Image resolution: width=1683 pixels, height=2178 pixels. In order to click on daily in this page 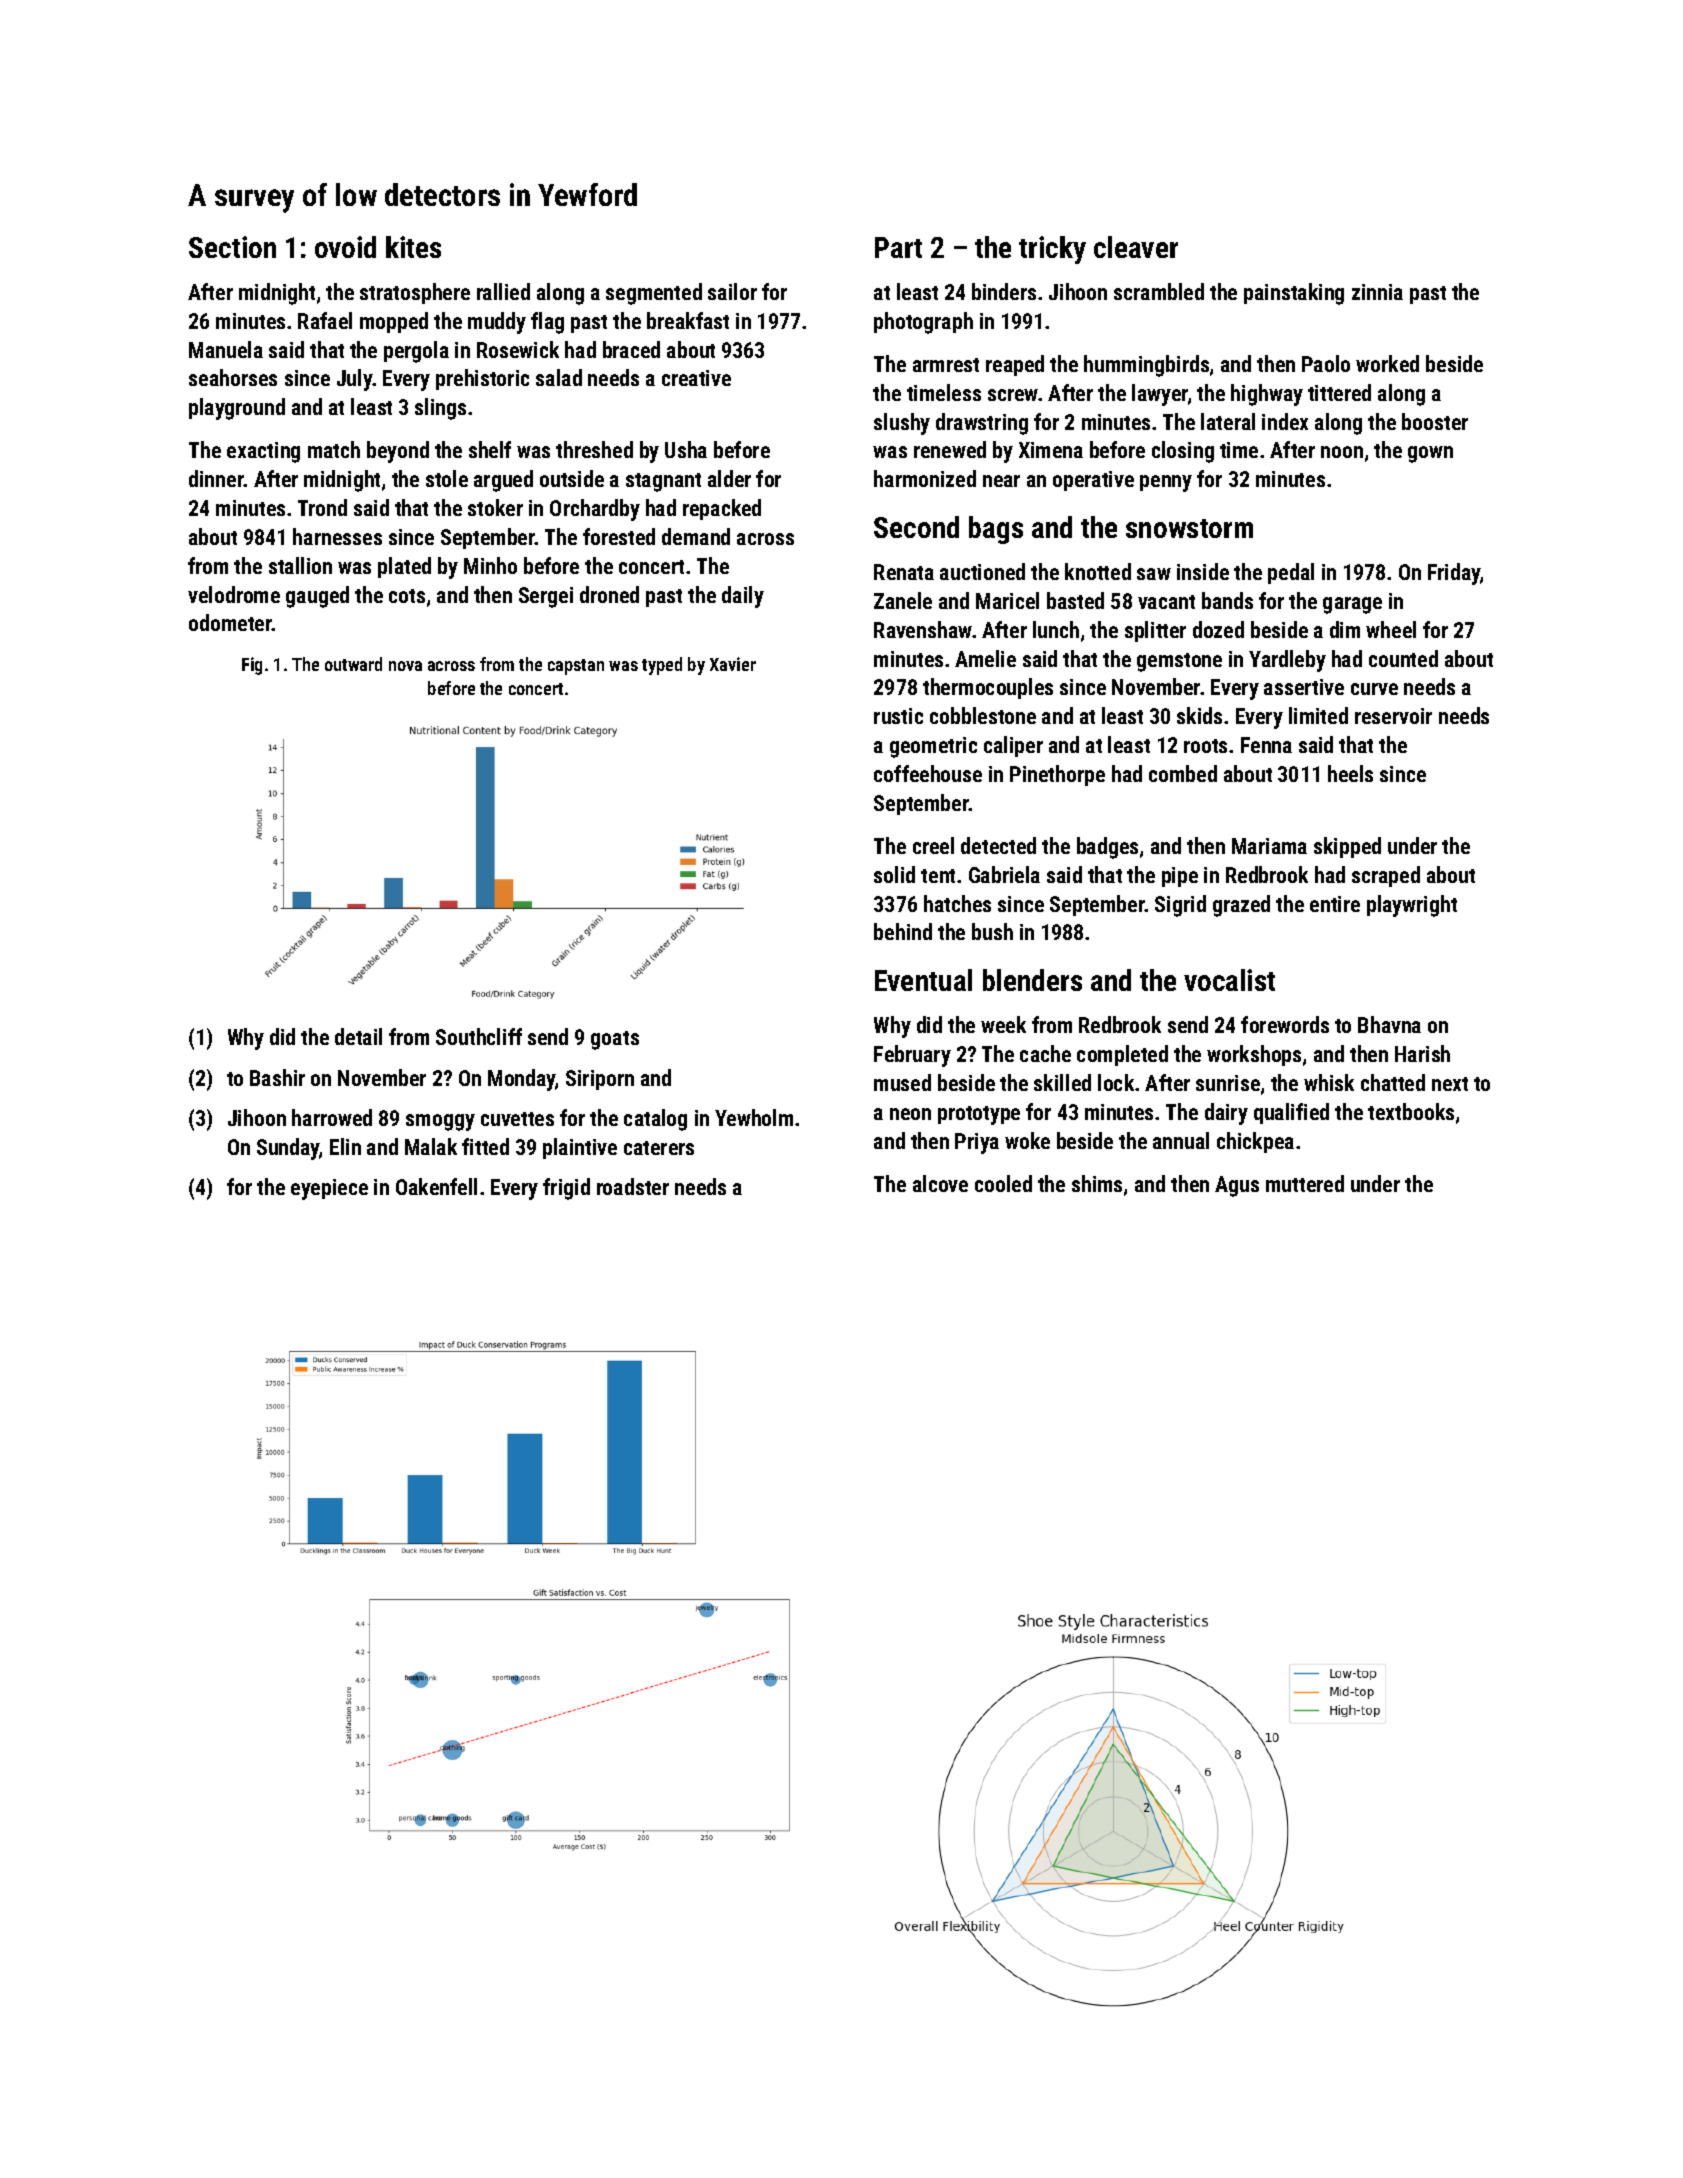, I will do `click(743, 597)`.
